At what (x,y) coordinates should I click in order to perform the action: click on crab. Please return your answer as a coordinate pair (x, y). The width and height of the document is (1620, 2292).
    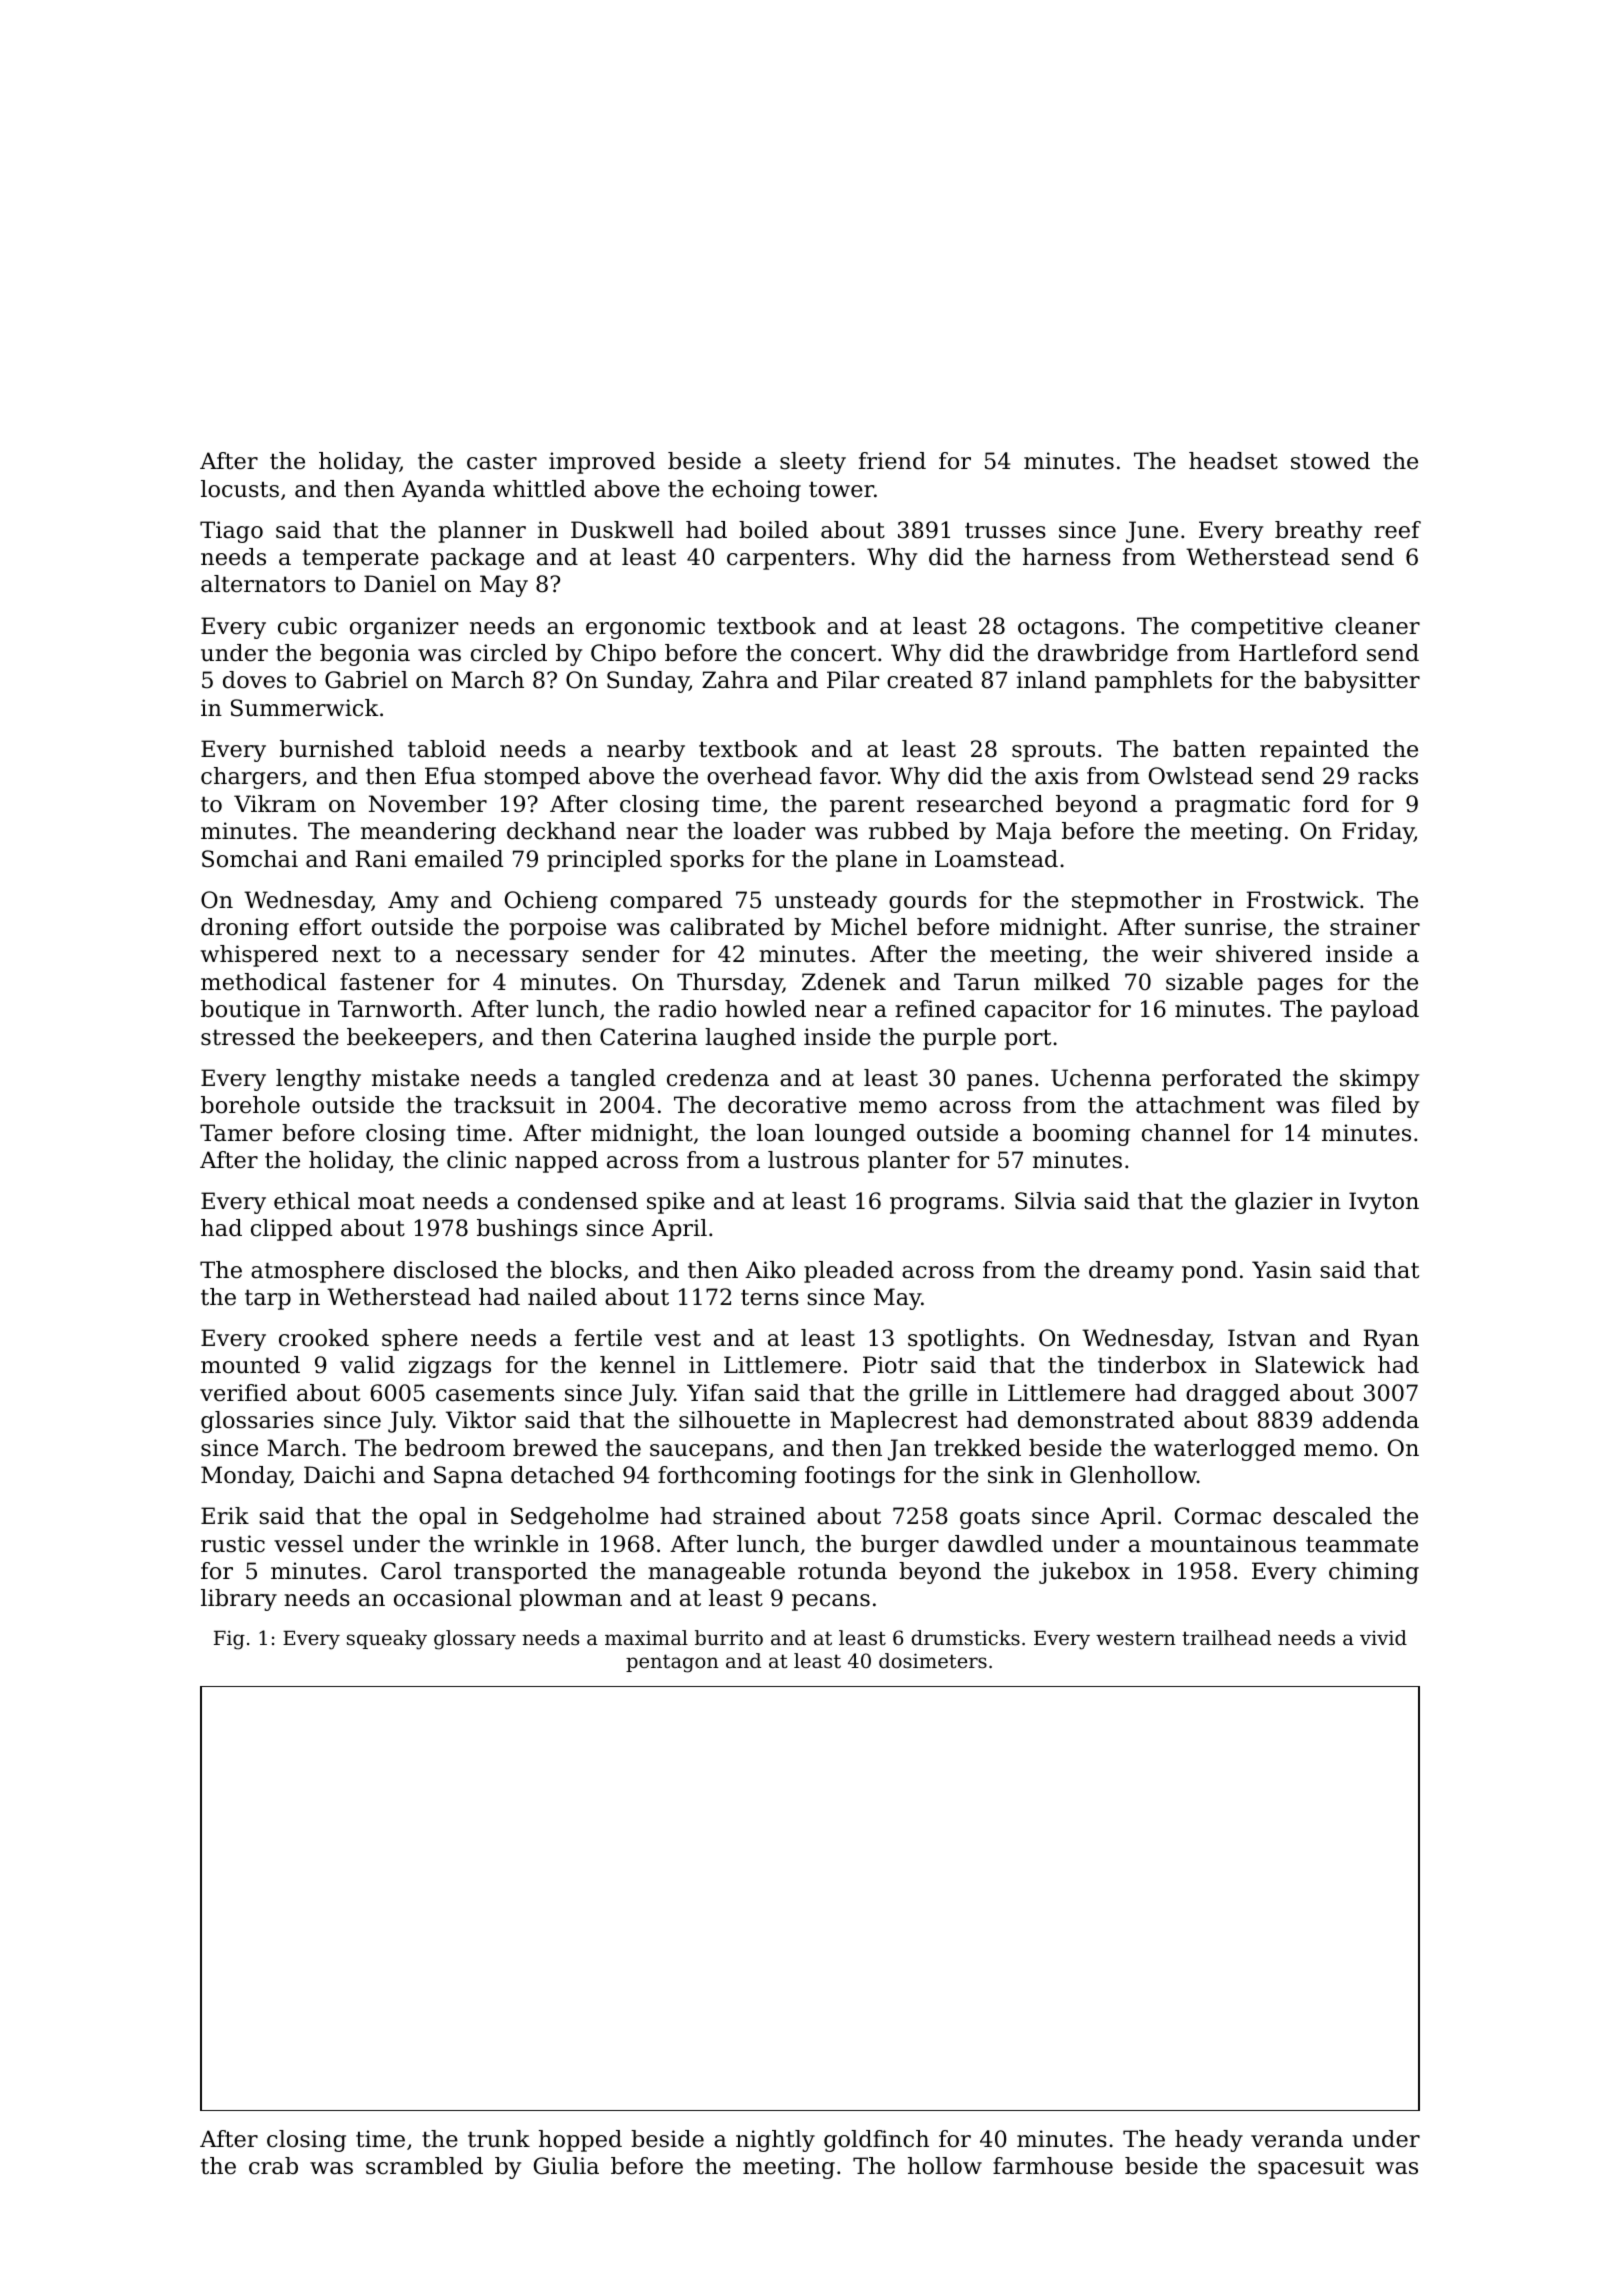
    Looking at the image, I should click on (273, 2166).
